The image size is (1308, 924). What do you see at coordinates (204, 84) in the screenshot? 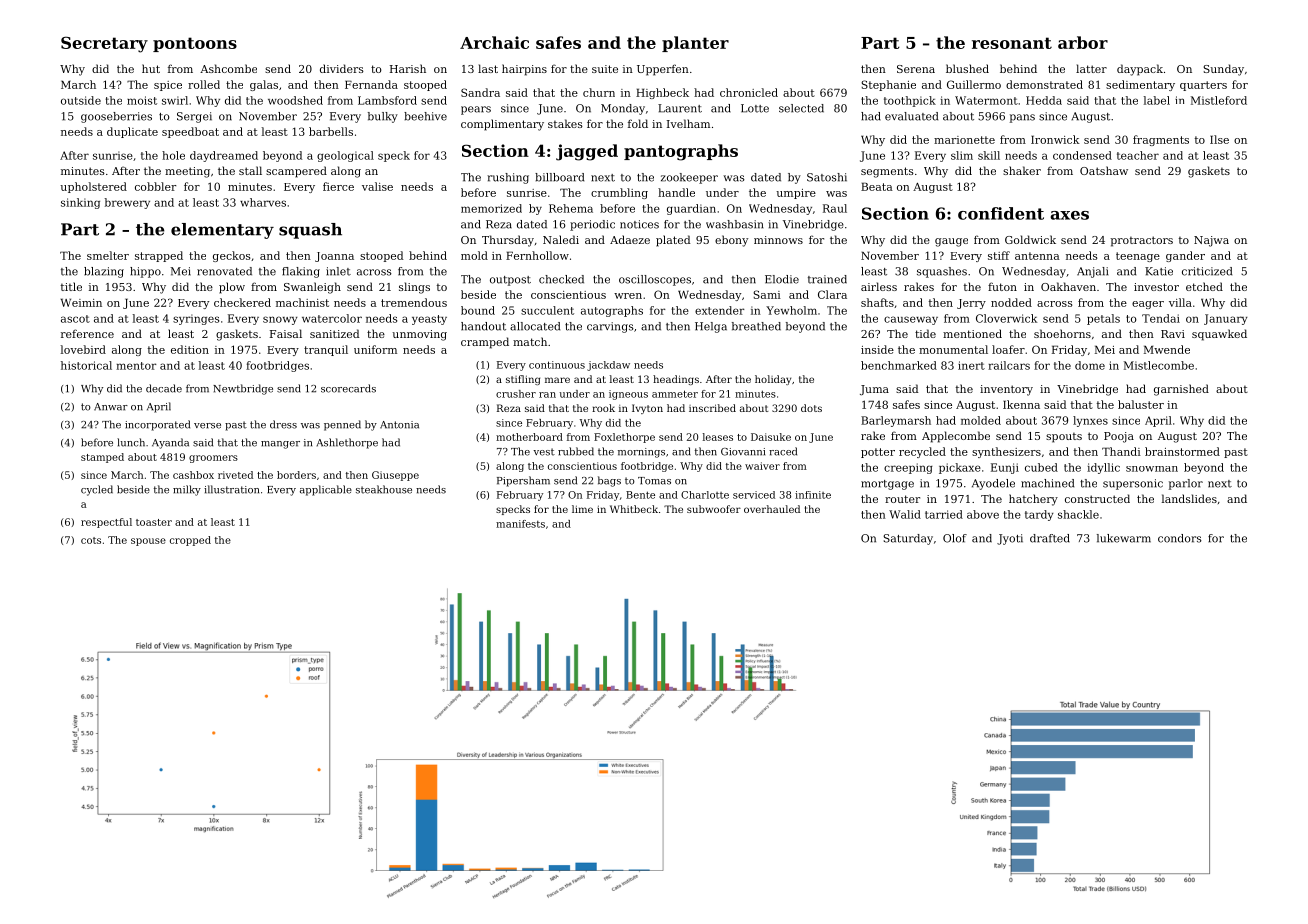
I see `rolled` at bounding box center [204, 84].
